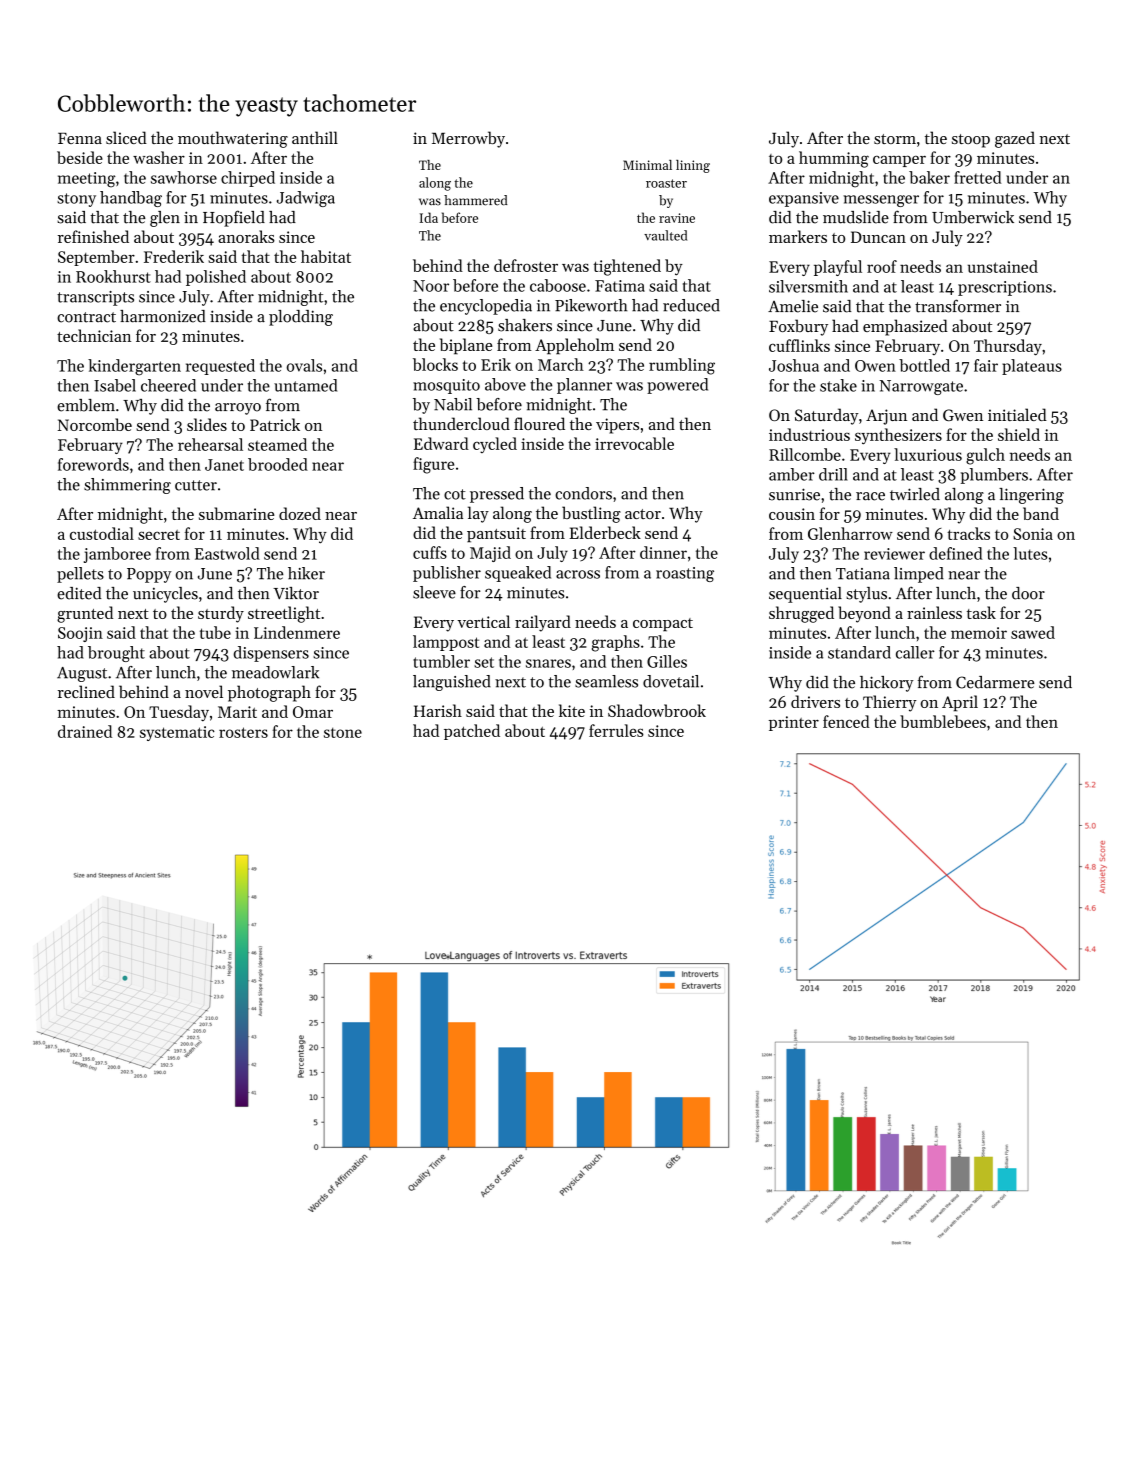 The height and width of the screenshot is (1468, 1134). What do you see at coordinates (86, 405) in the screenshot?
I see `emblem` at bounding box center [86, 405].
